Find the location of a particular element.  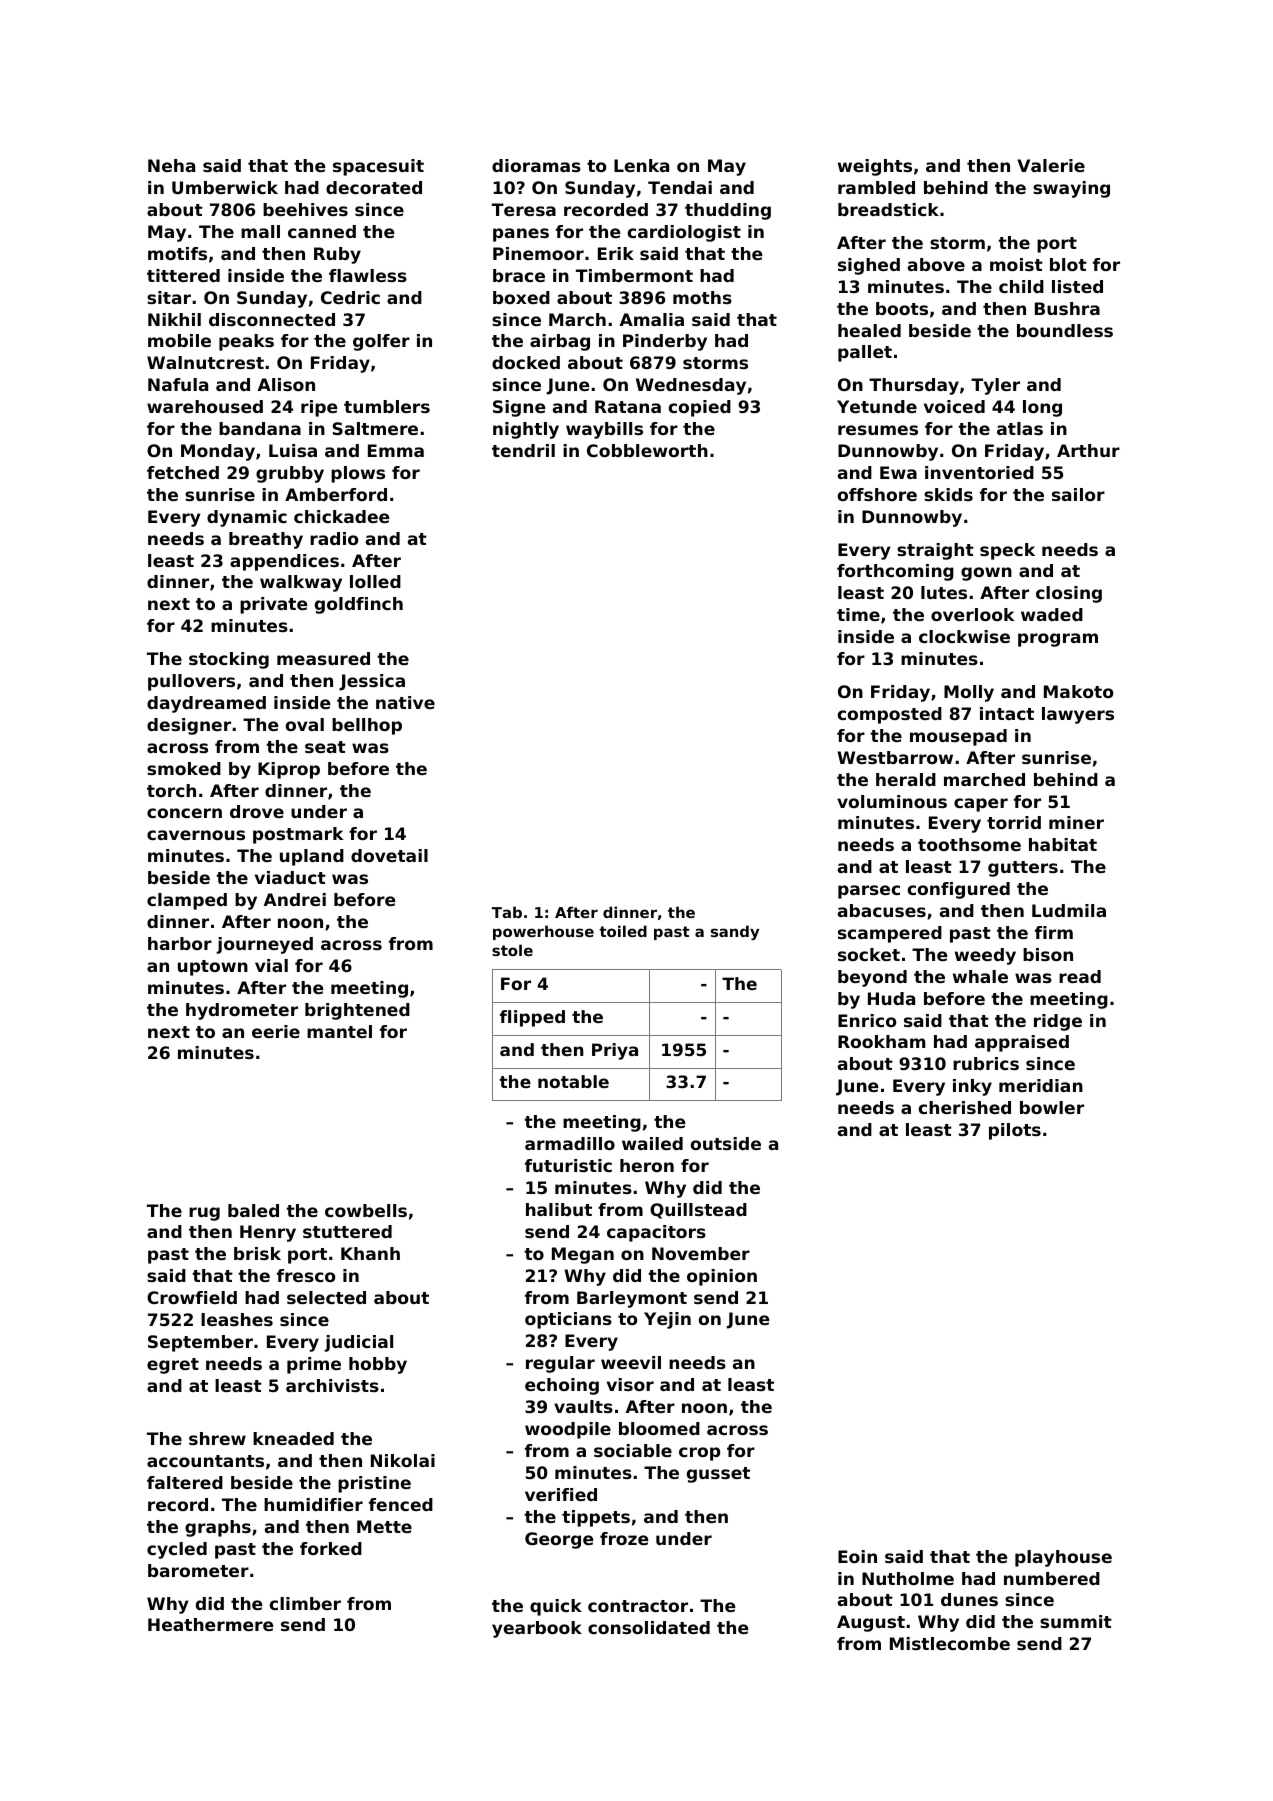

Neha is located at coordinates (171, 165).
